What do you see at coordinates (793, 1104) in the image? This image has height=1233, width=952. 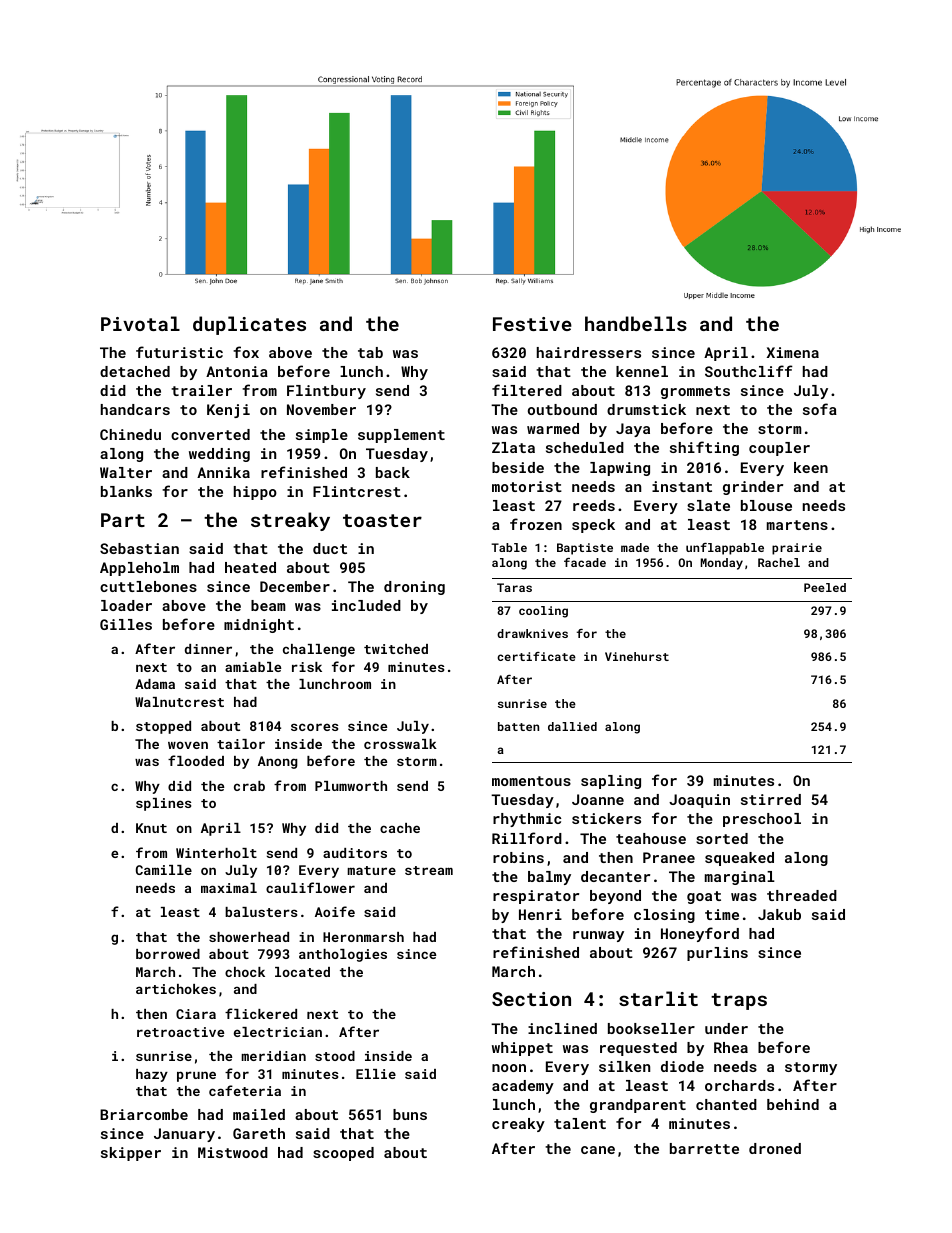 I see `behind` at bounding box center [793, 1104].
